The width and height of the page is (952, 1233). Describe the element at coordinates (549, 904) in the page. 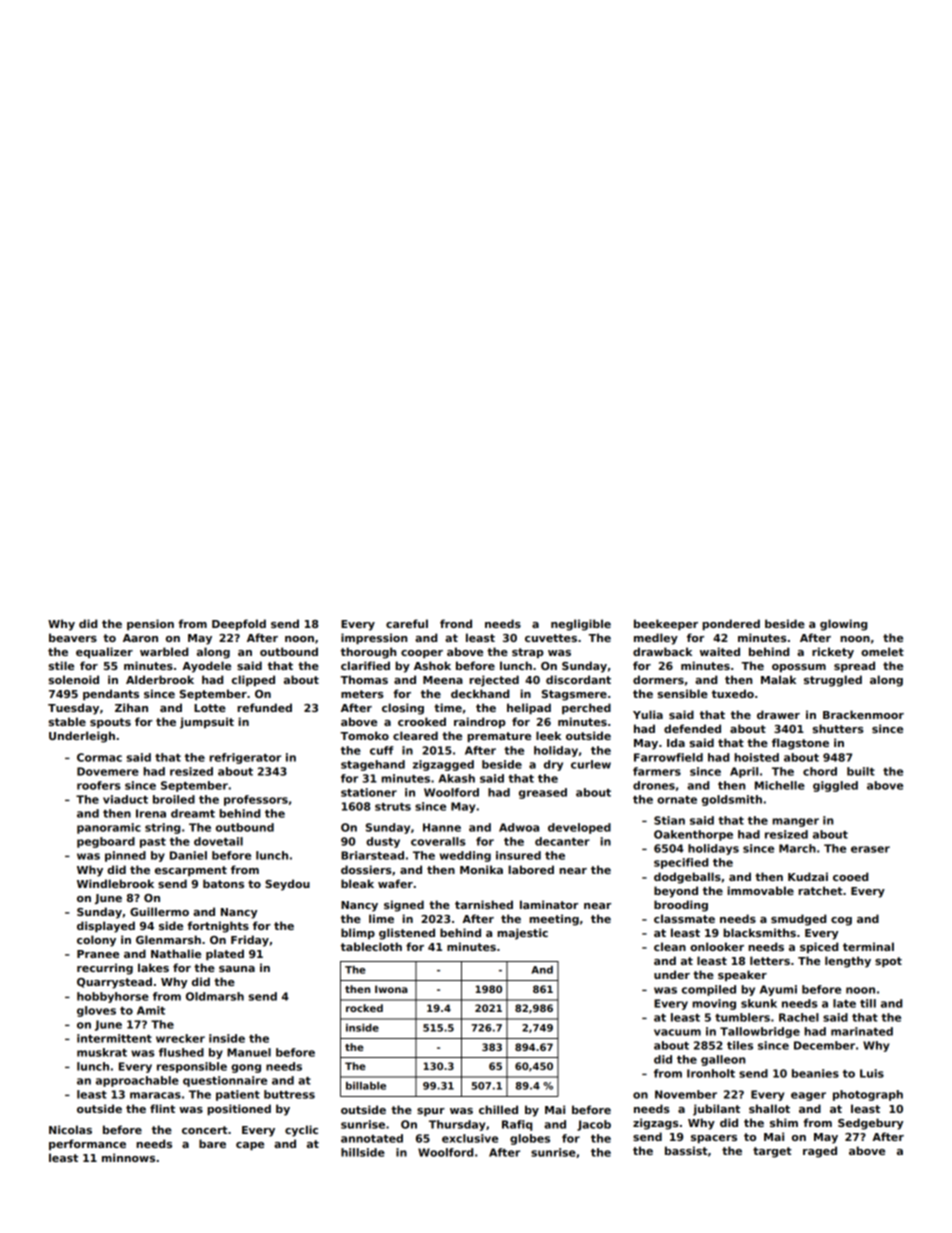

I see `laminator` at that location.
